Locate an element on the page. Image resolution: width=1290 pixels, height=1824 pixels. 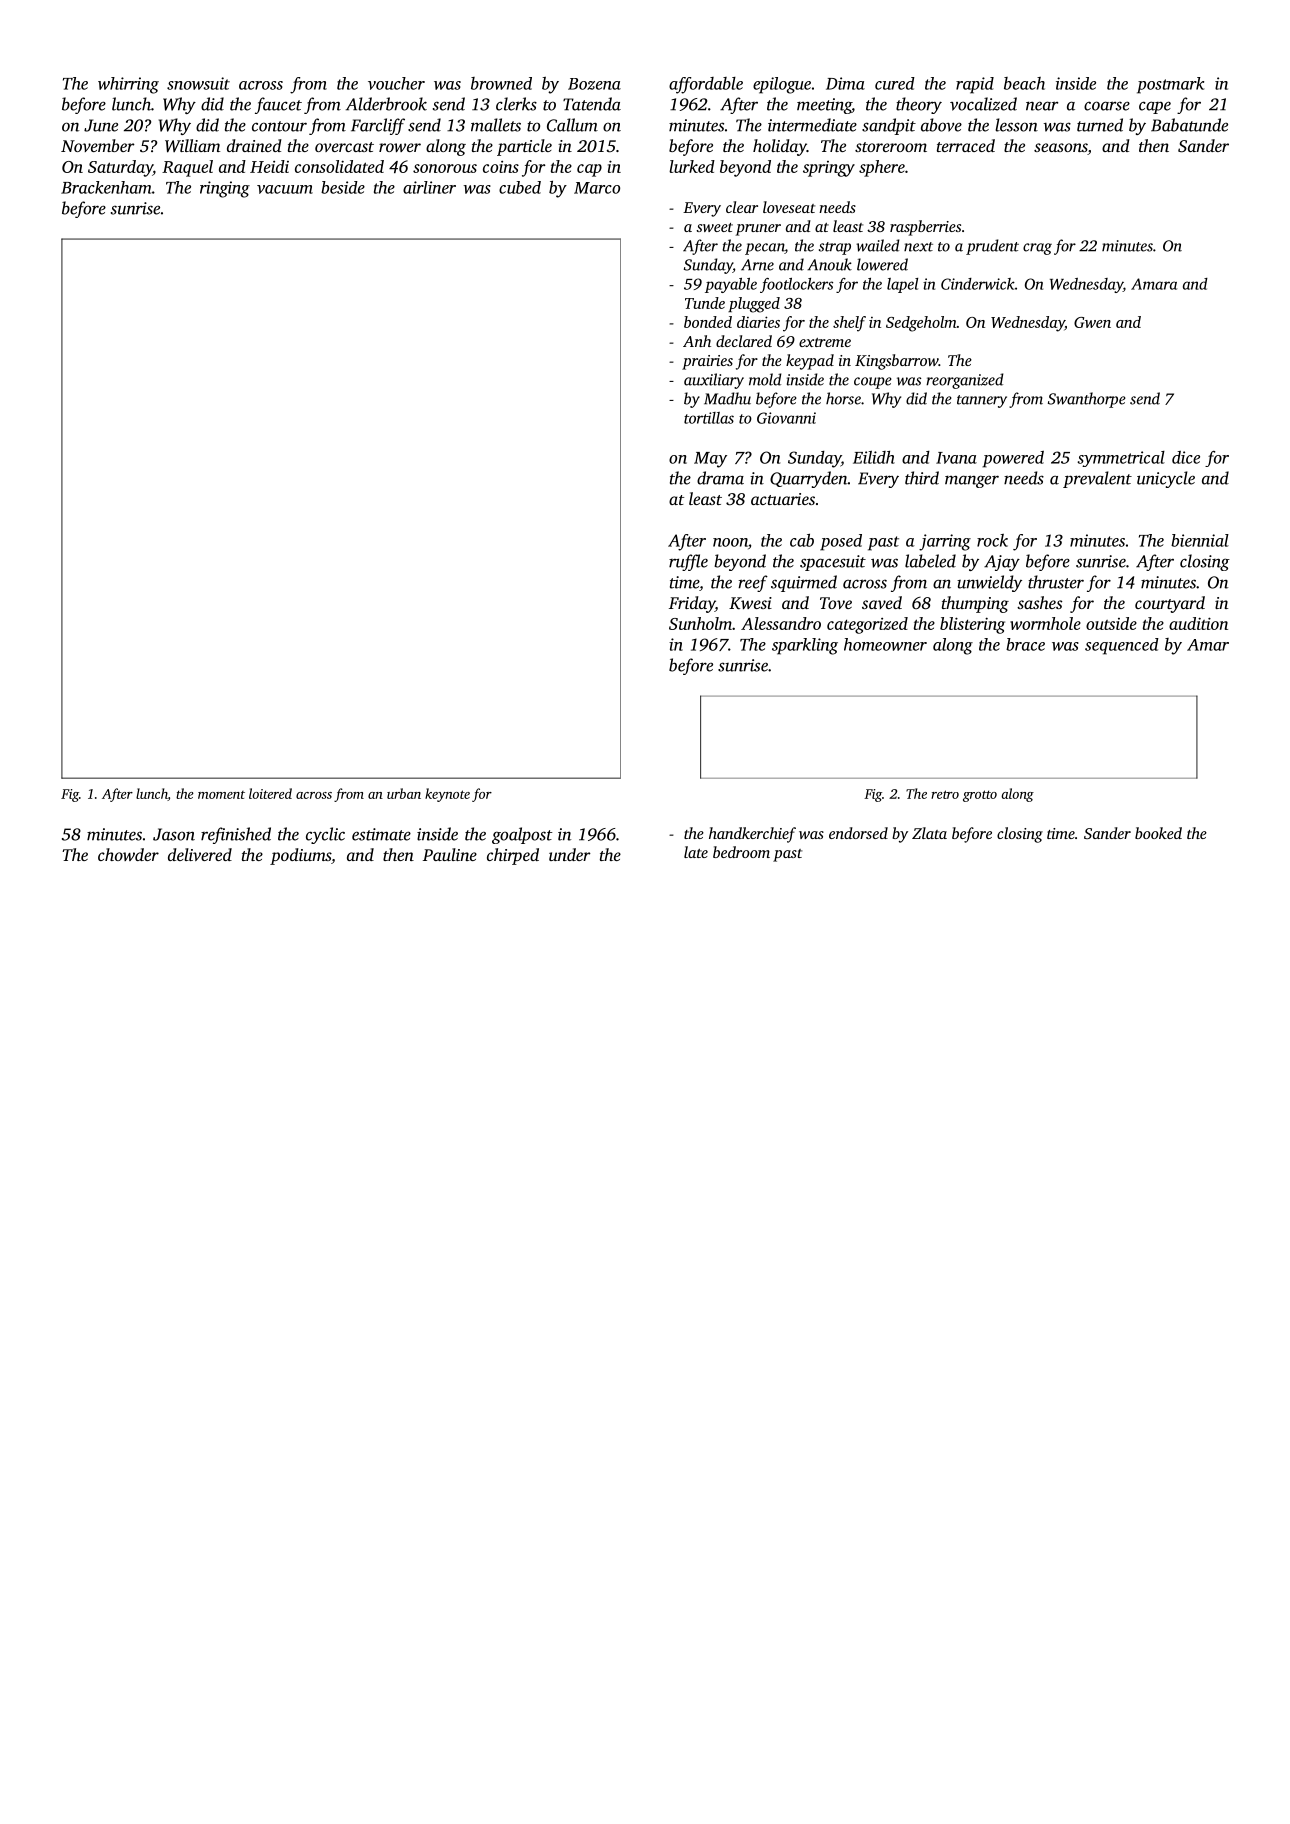
refinished is located at coordinates (236, 835).
